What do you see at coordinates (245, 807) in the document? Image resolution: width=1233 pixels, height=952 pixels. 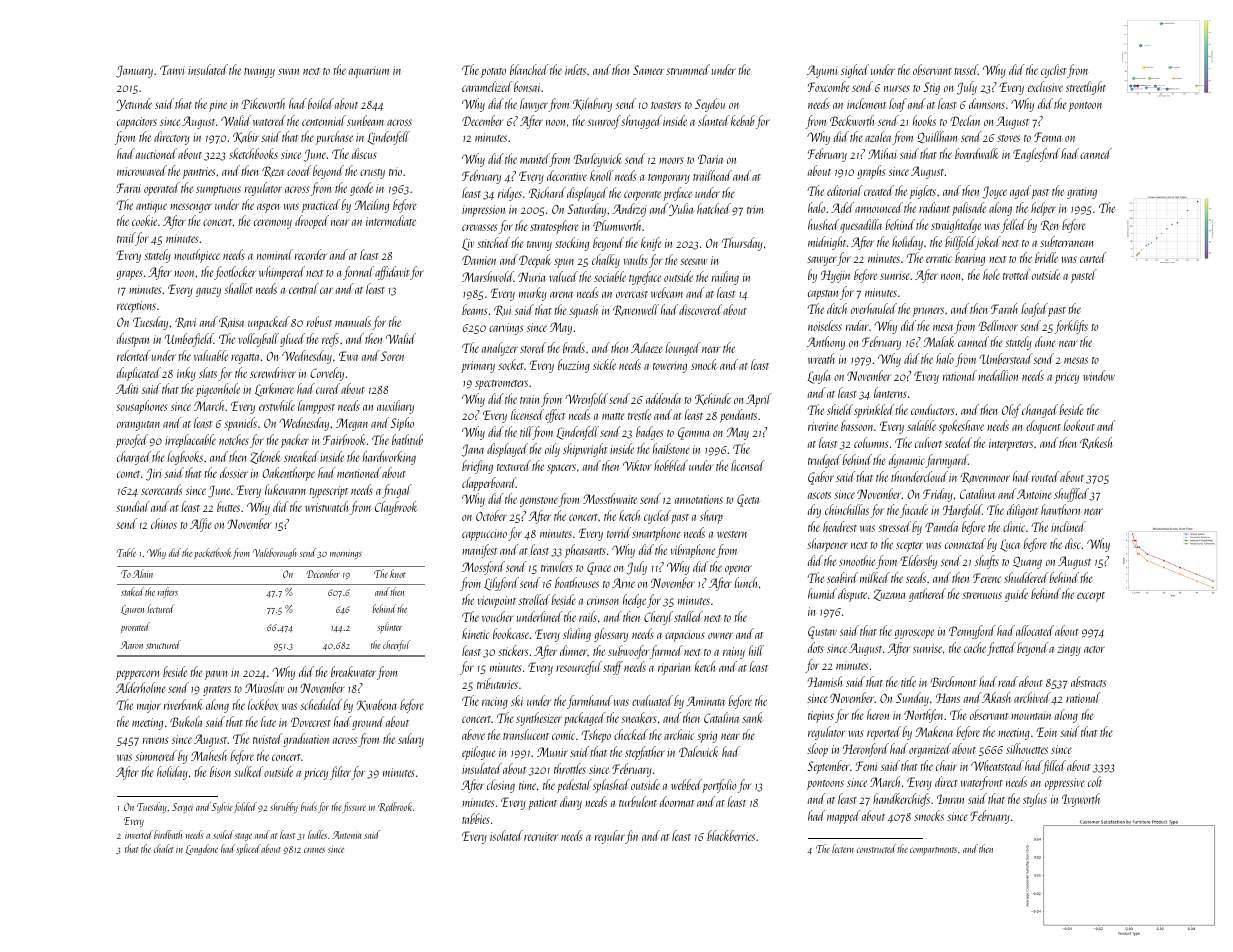 I see `folded` at bounding box center [245, 807].
